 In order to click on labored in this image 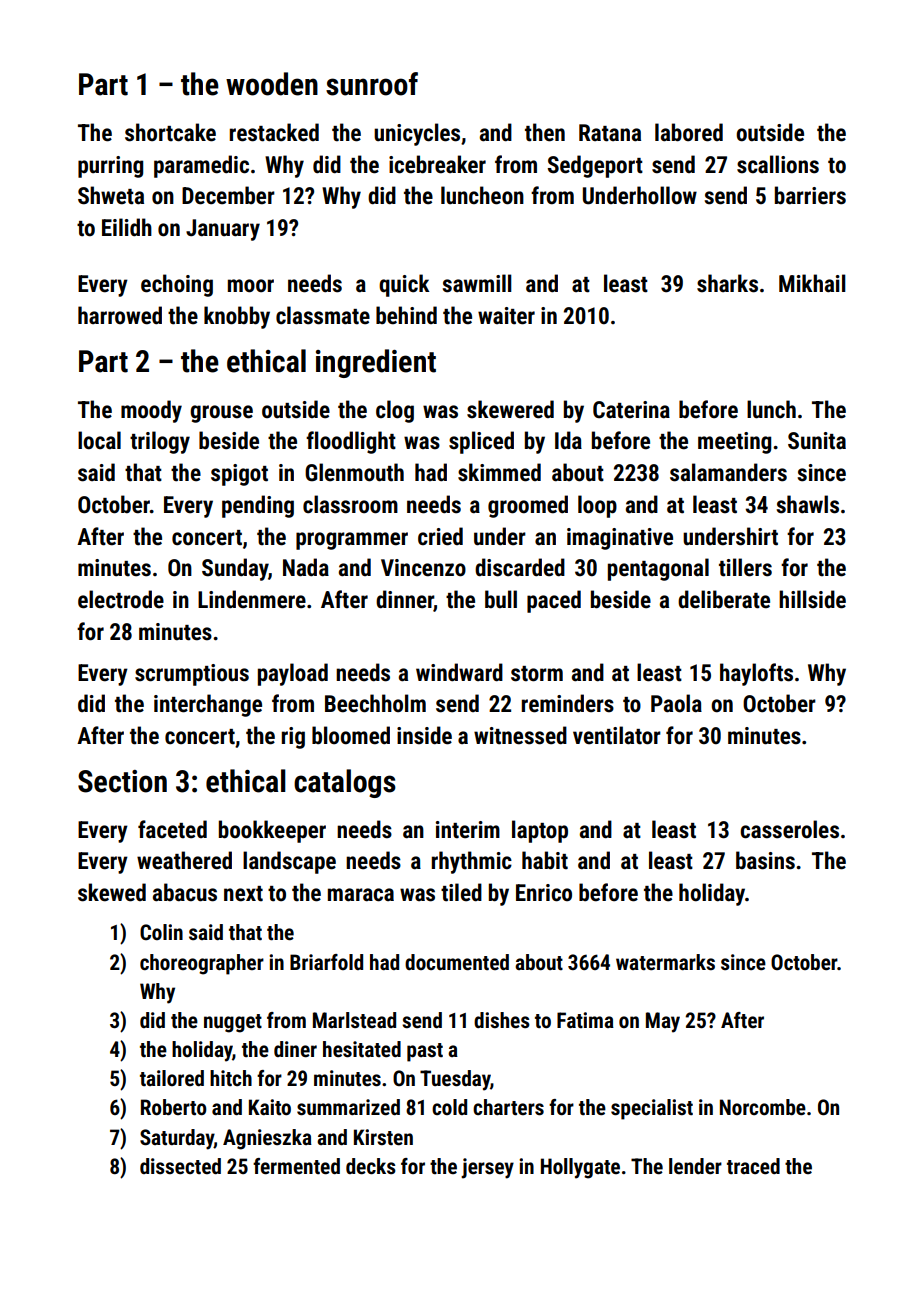, I will do `click(689, 132)`.
